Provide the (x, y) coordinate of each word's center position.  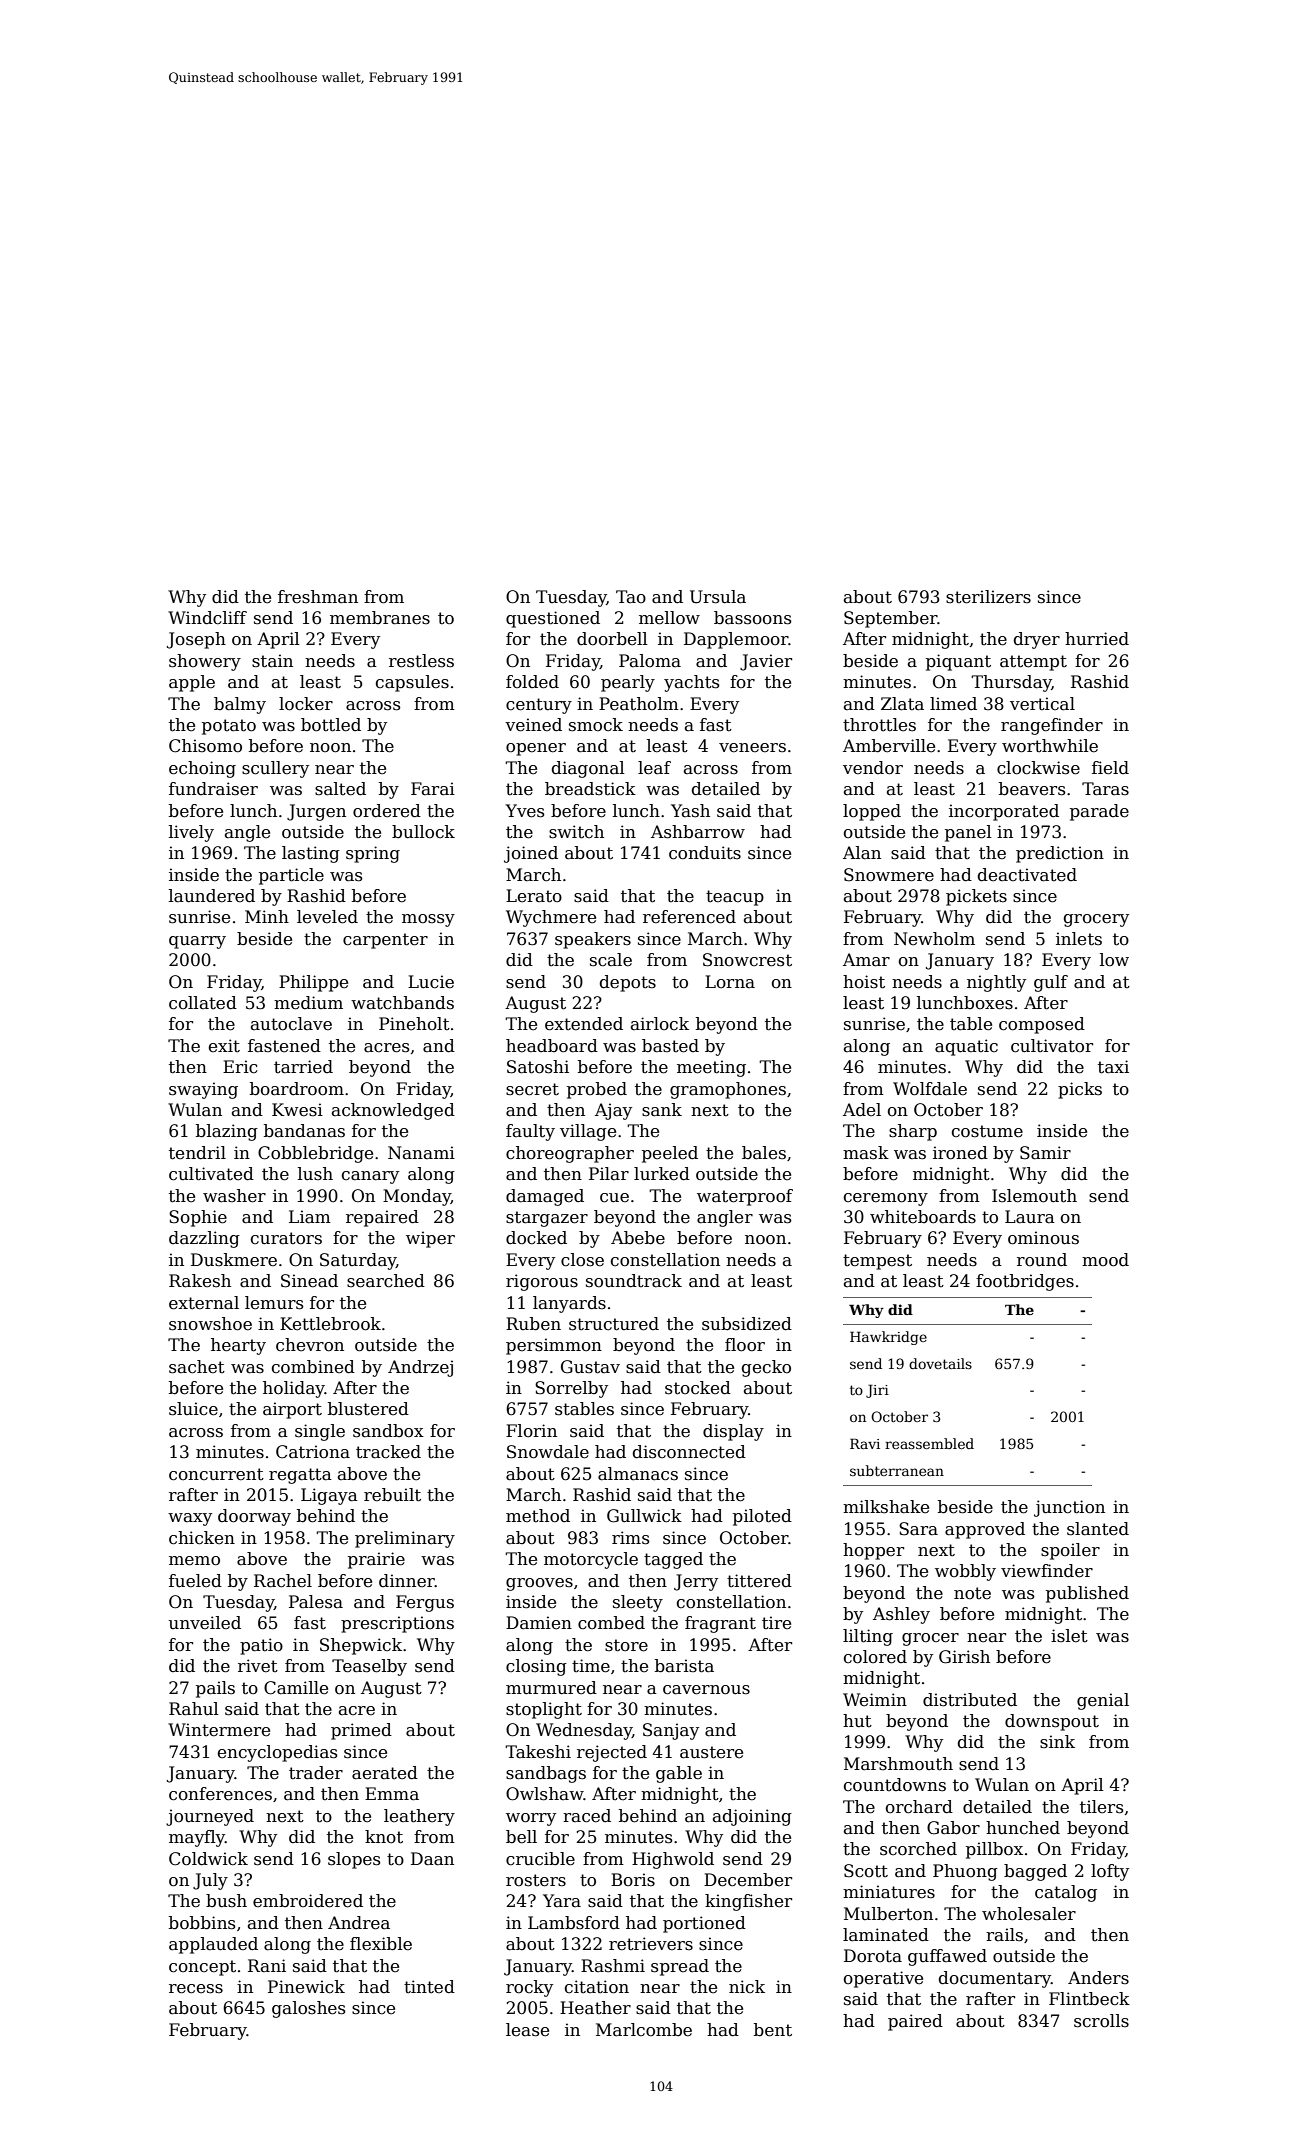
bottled (331, 725)
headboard (552, 1046)
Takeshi (538, 1752)
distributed (970, 1700)
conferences (220, 1794)
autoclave (291, 1024)
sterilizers (988, 597)
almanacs (638, 1474)
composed (1042, 1025)
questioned (553, 619)
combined (313, 1367)
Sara (918, 1529)
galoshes (309, 2009)
